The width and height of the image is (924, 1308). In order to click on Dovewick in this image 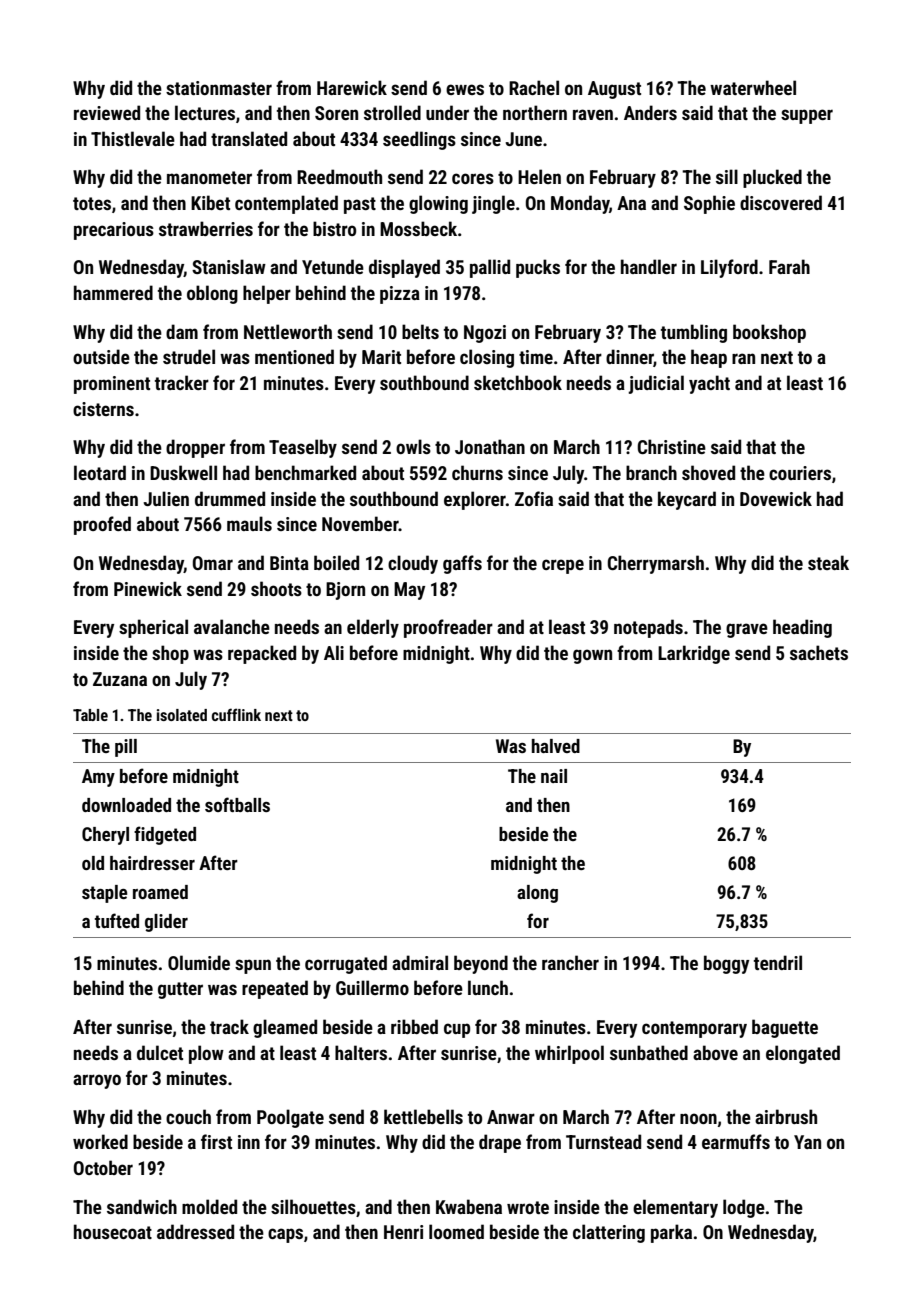, I will do `click(776, 498)`.
